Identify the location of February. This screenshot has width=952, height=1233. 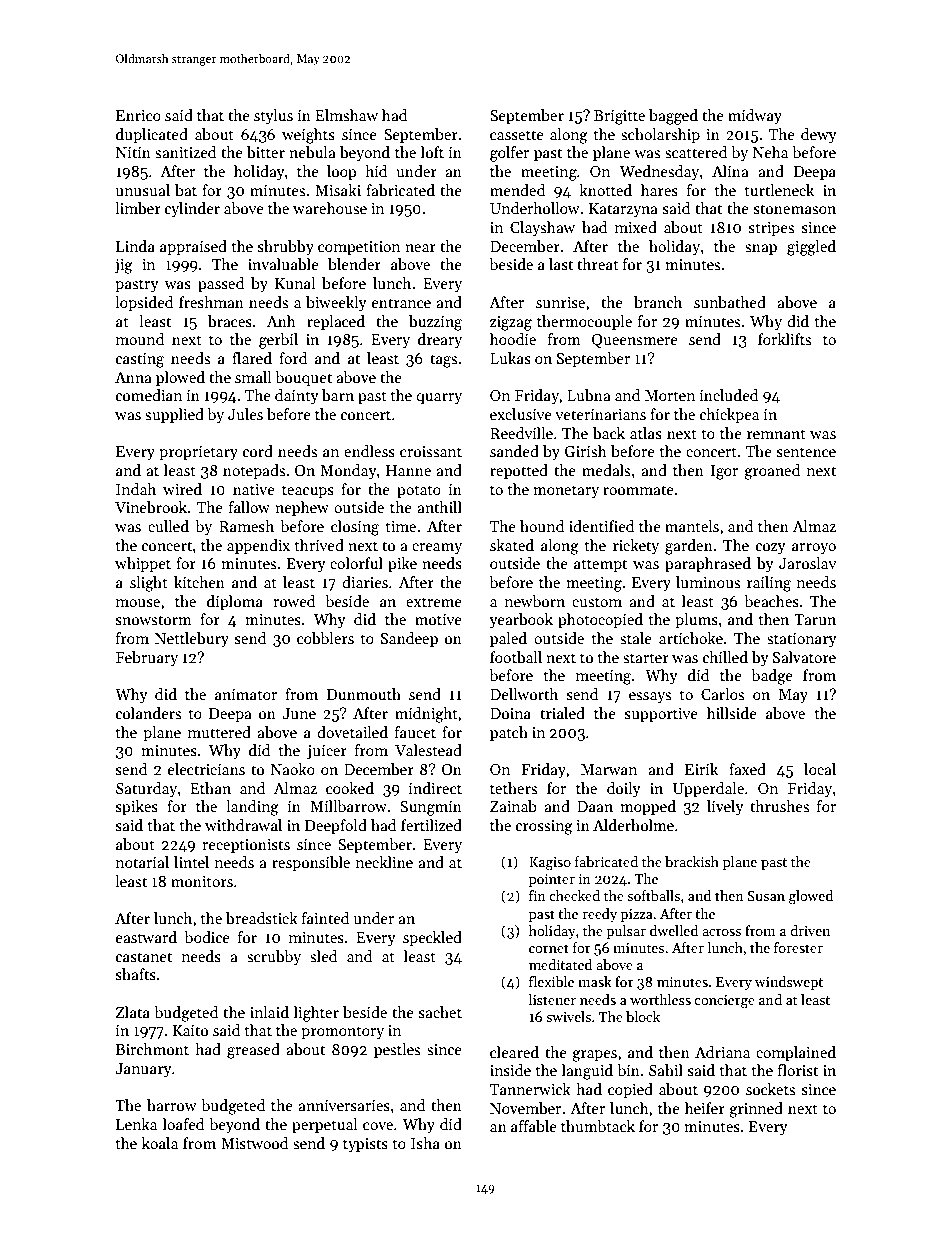
(147, 658).
